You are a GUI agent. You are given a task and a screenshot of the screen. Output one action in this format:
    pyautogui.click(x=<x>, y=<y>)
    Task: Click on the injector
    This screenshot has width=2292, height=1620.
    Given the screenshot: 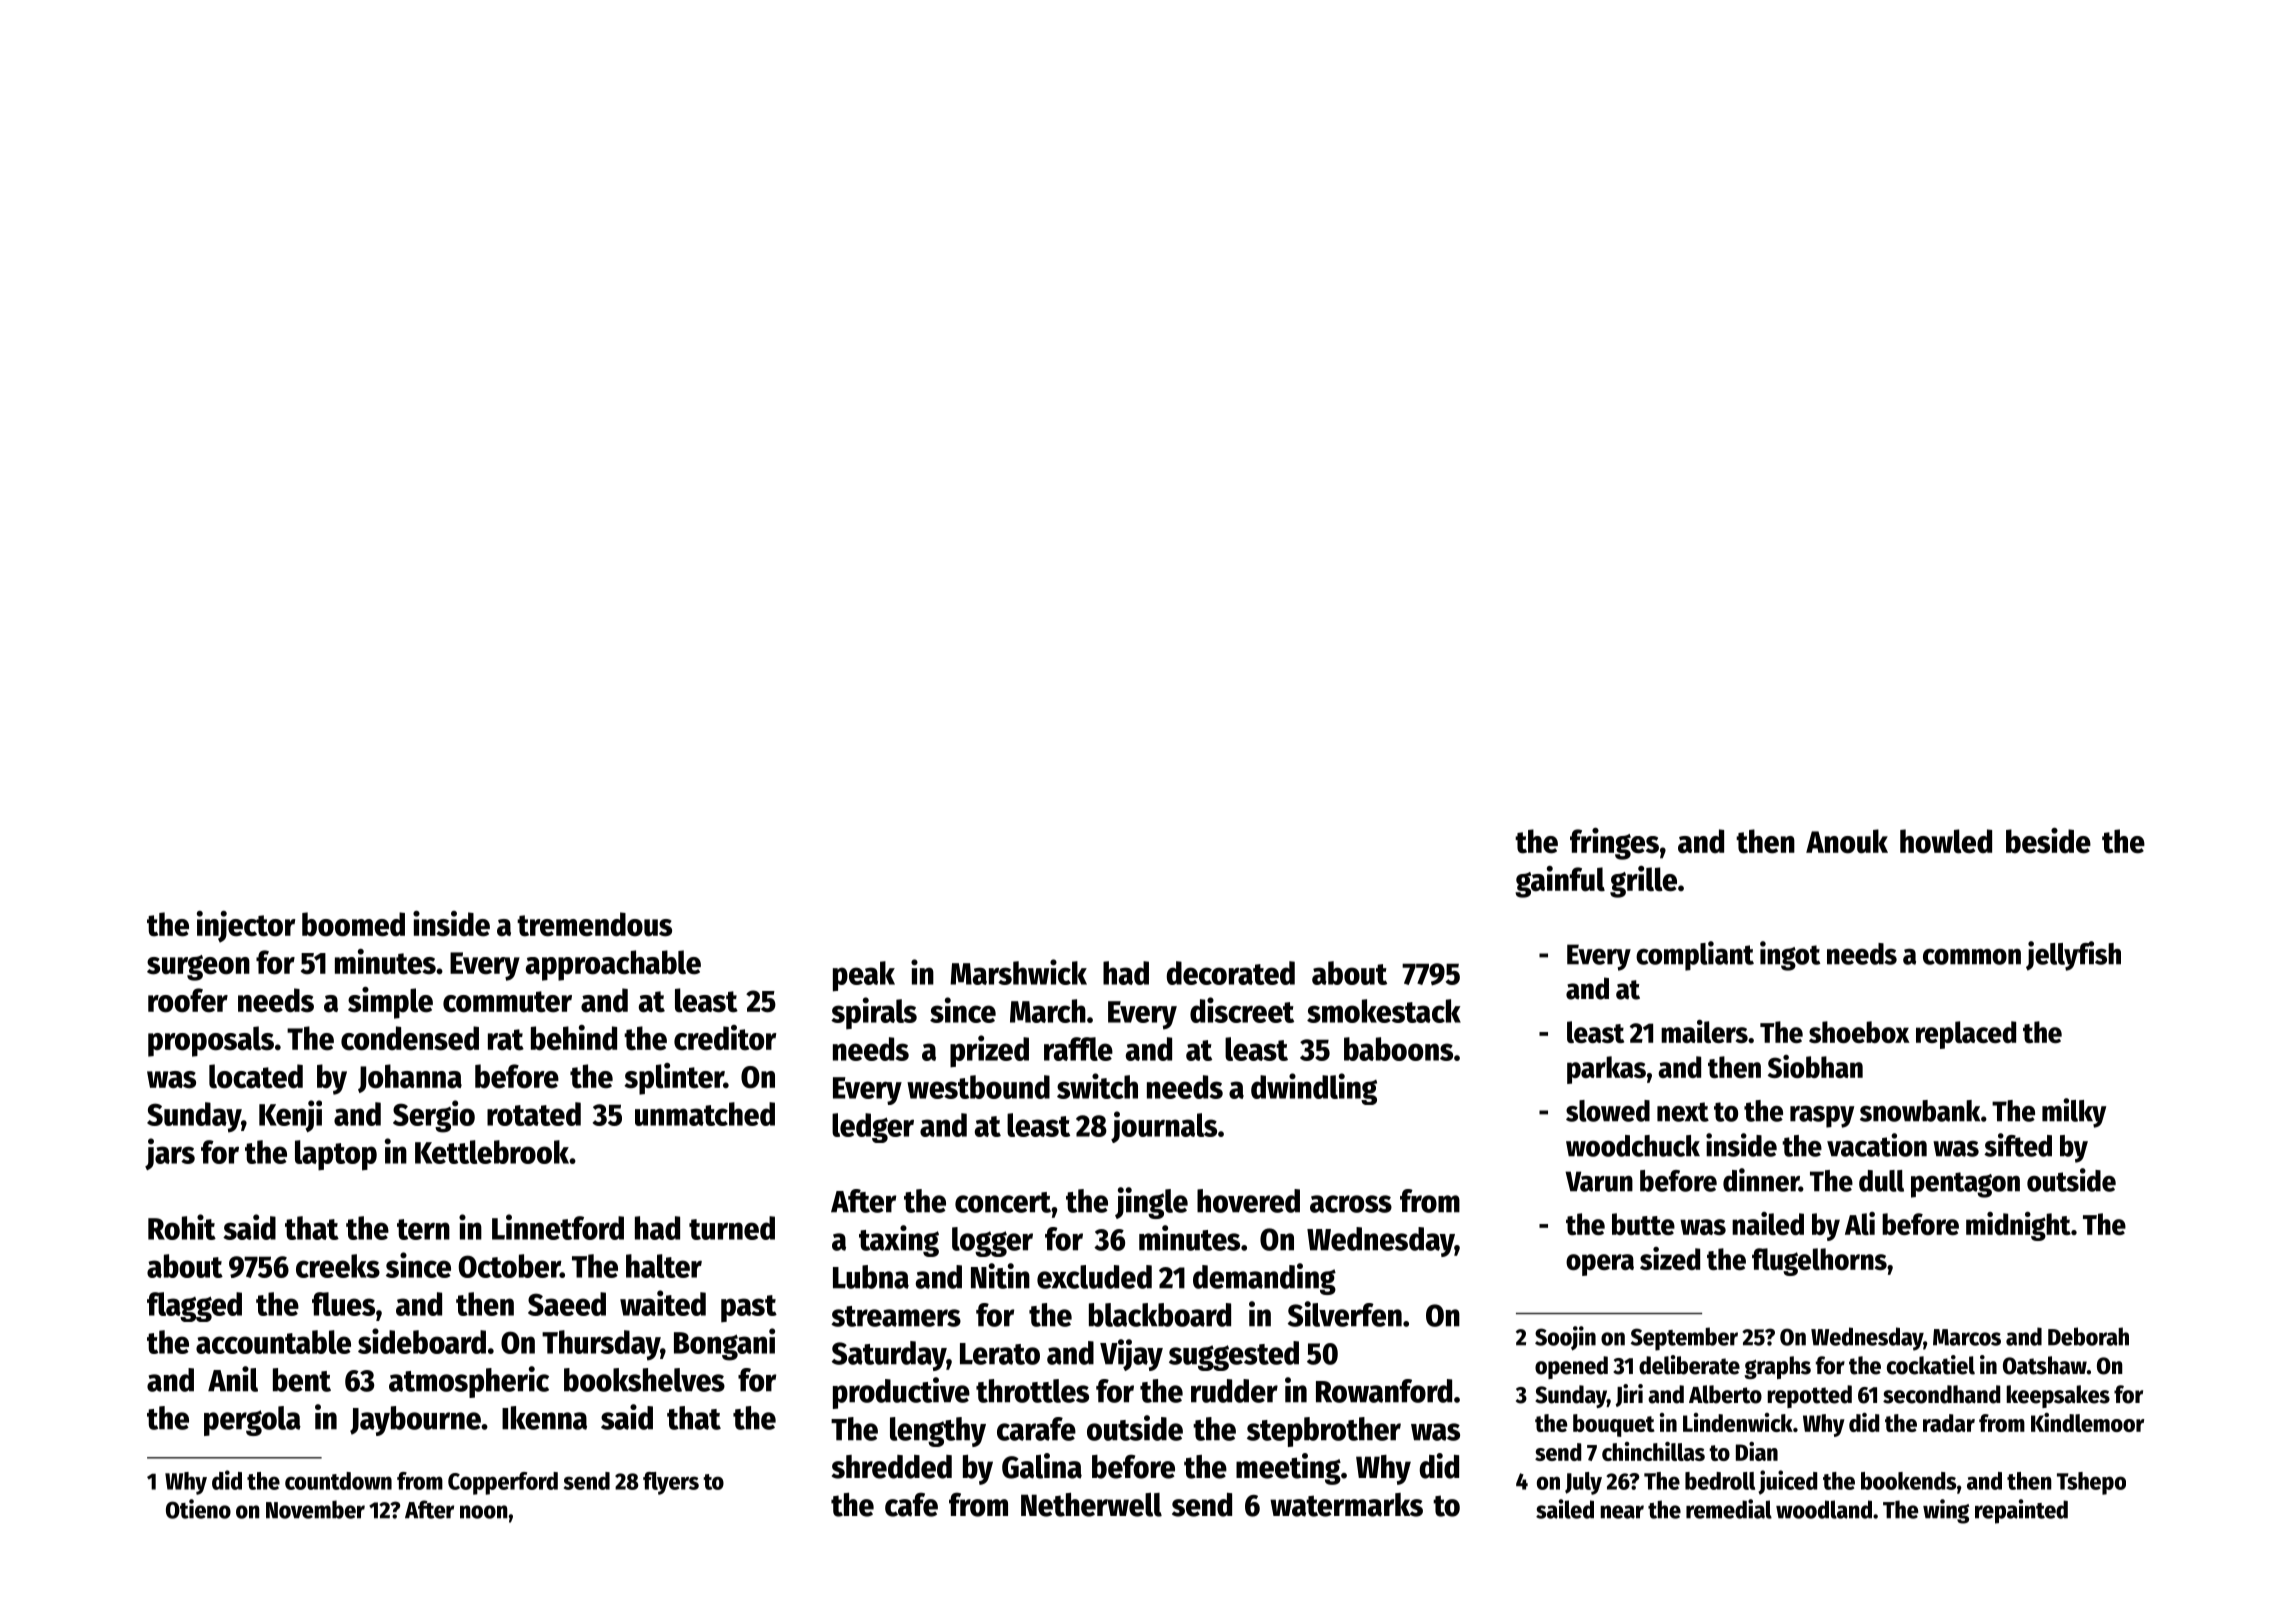 What is the action you would take?
    pyautogui.click(x=246, y=927)
